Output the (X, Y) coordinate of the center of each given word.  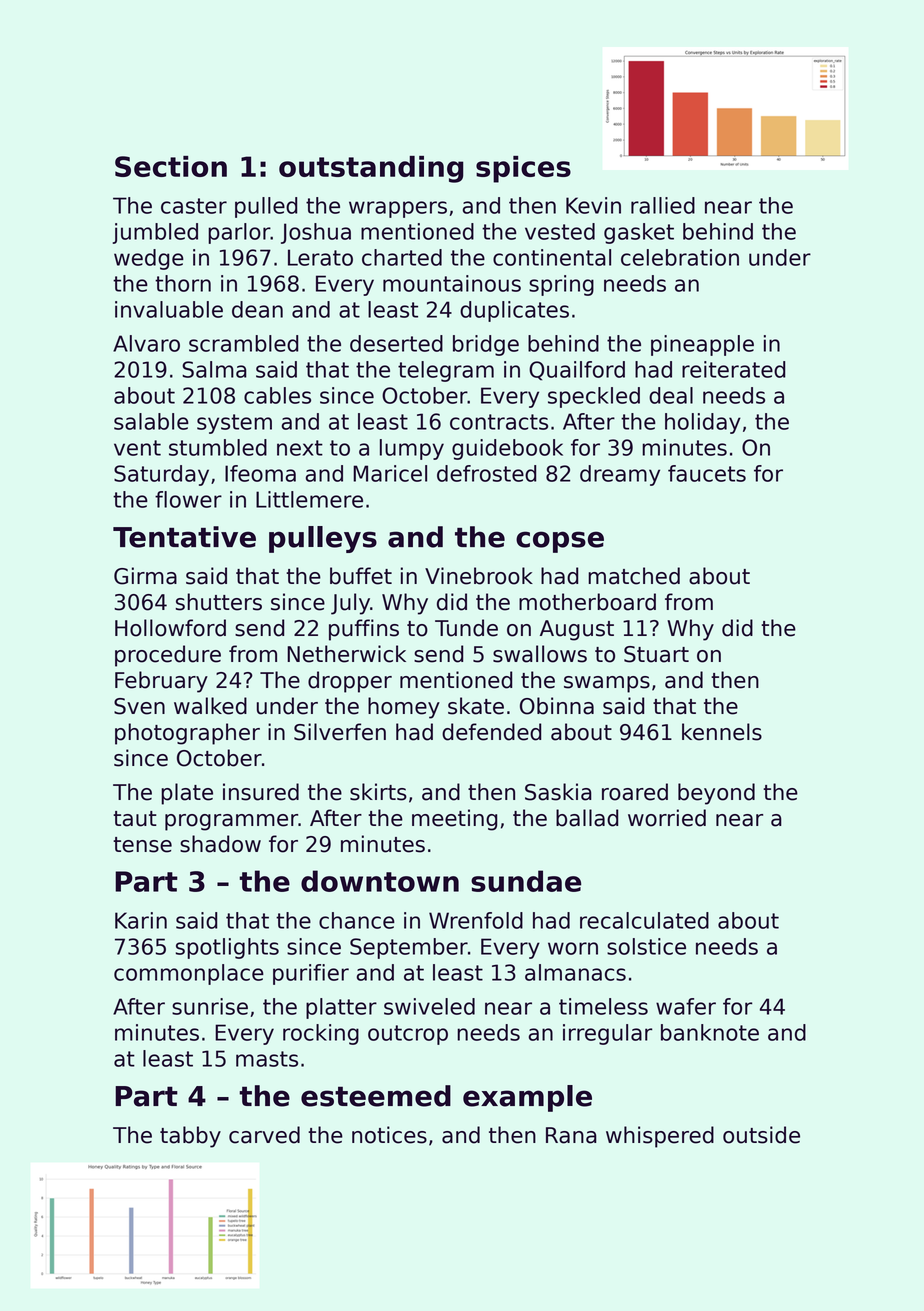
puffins (364, 630)
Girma (145, 576)
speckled (594, 397)
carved (264, 1135)
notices (389, 1135)
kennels (722, 732)
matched (634, 576)
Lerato (320, 257)
